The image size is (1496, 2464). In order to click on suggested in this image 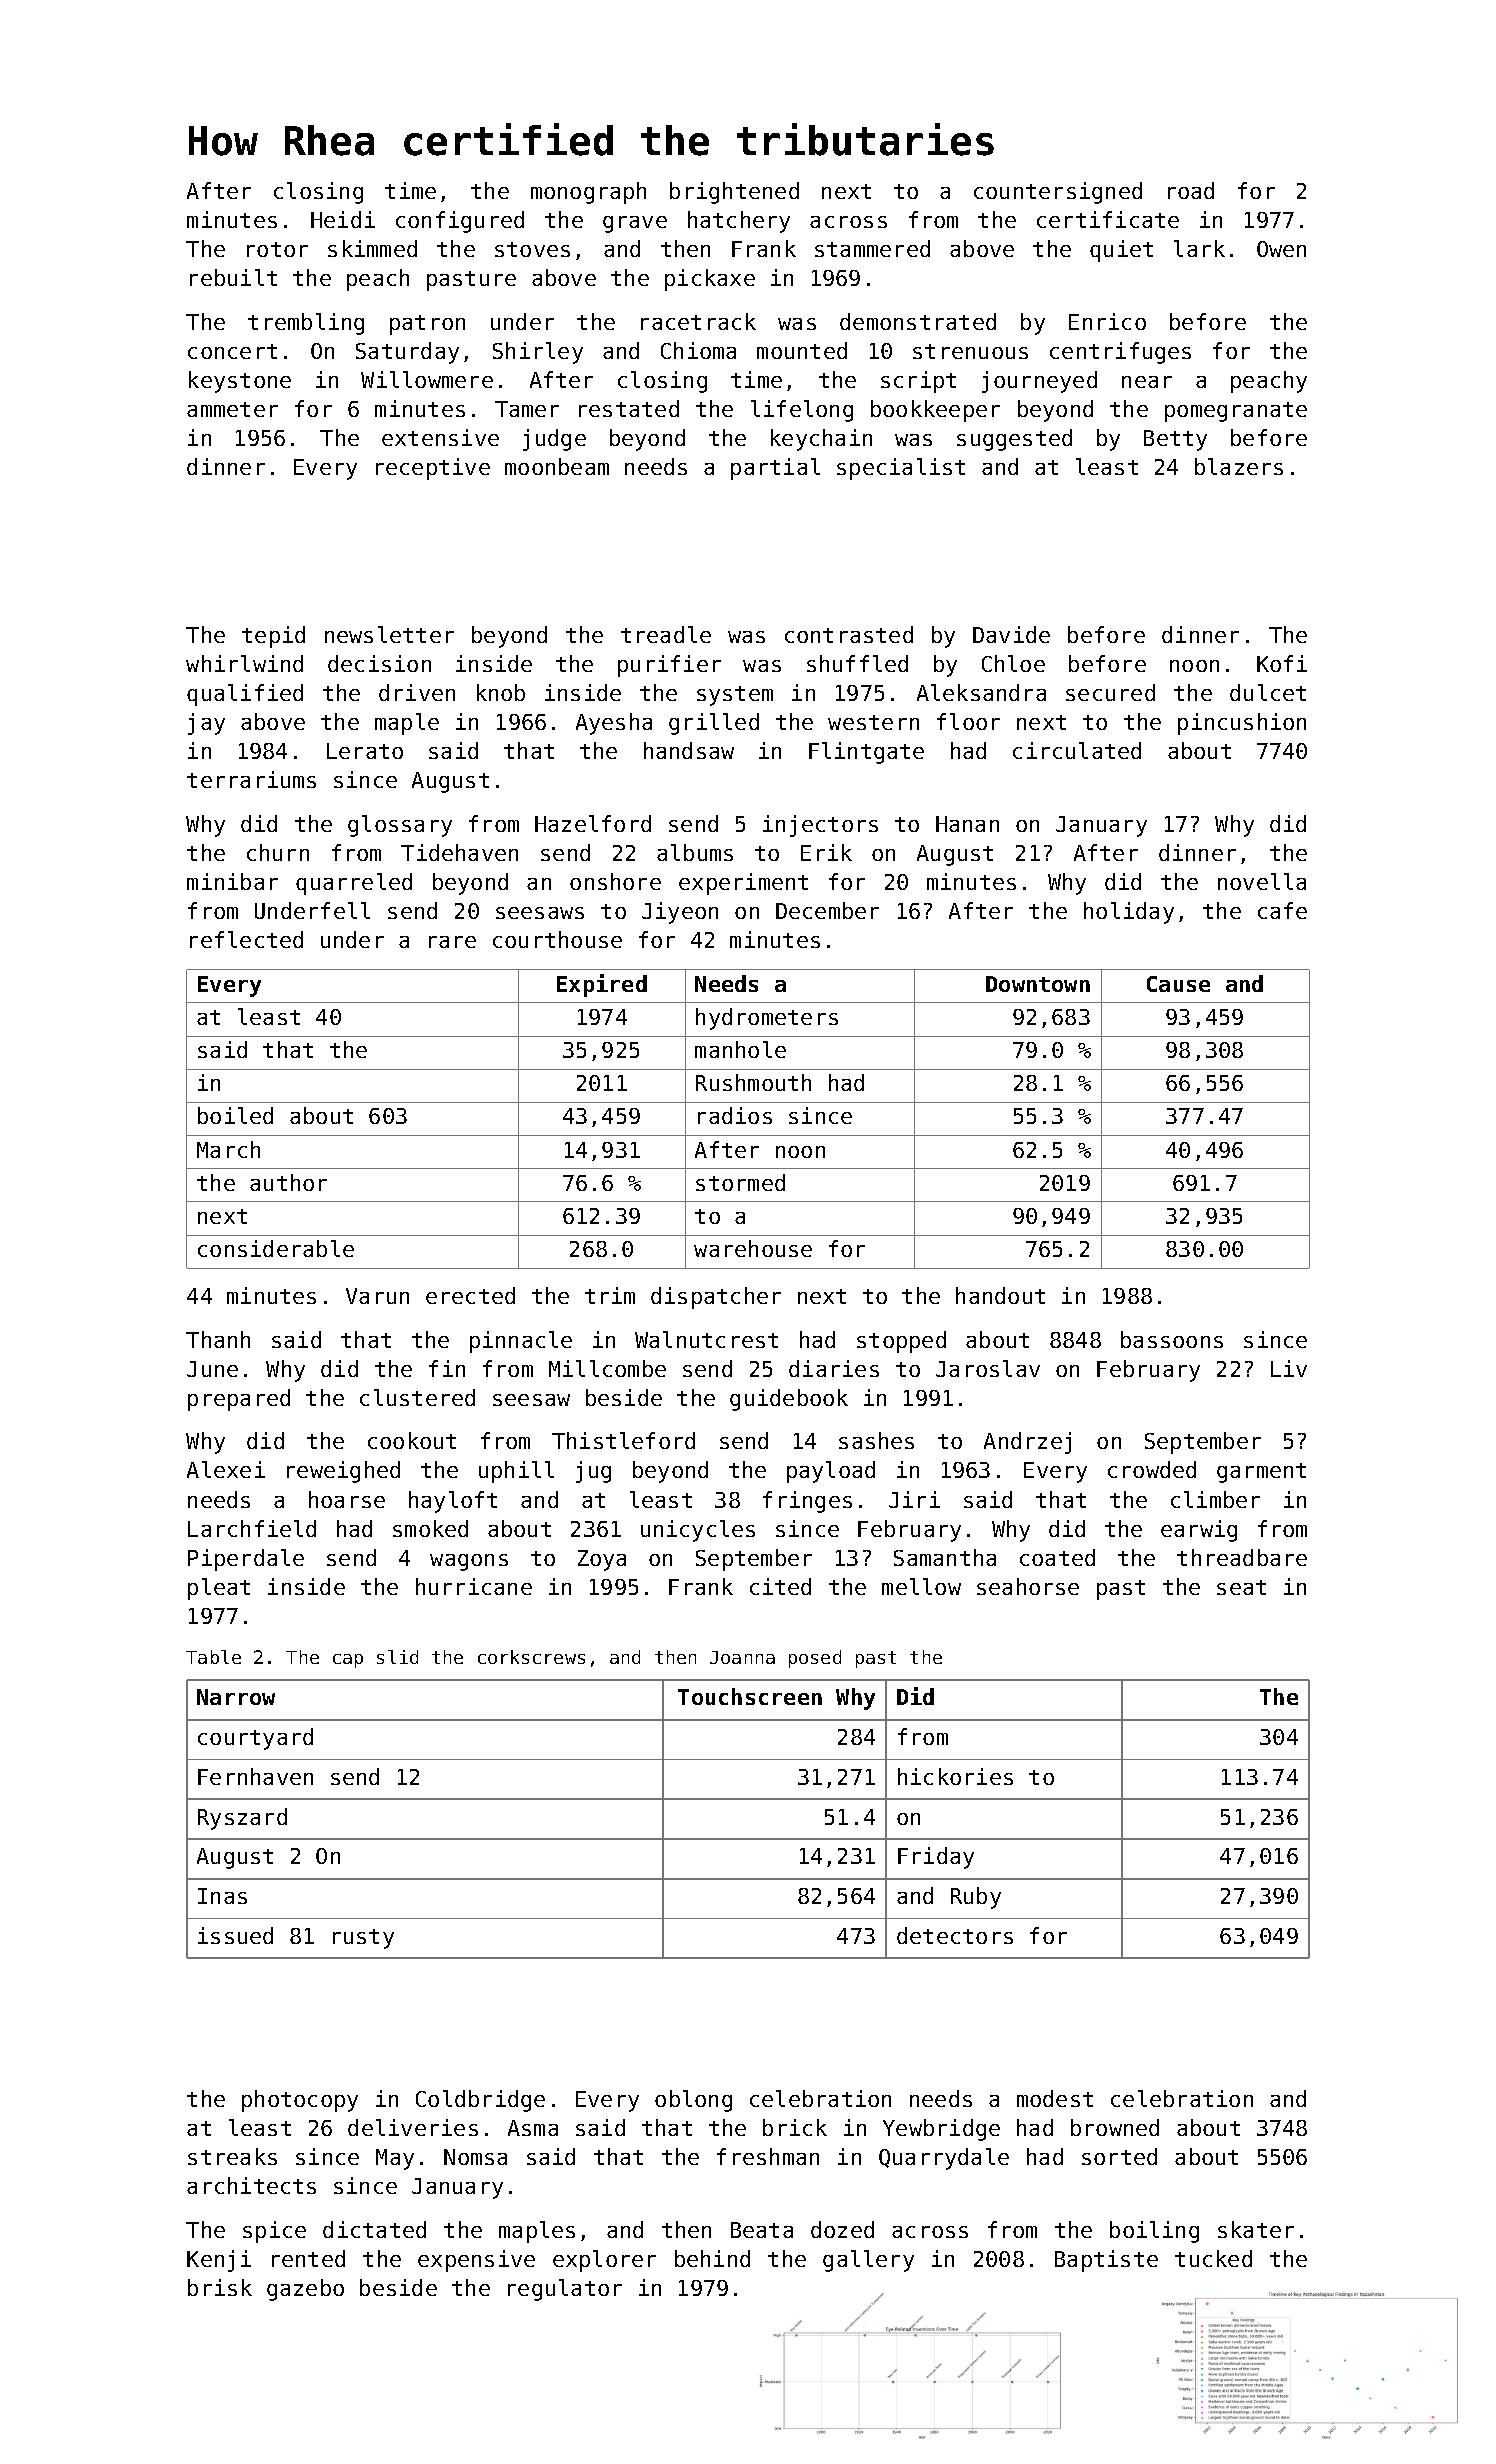, I will do `click(1014, 440)`.
